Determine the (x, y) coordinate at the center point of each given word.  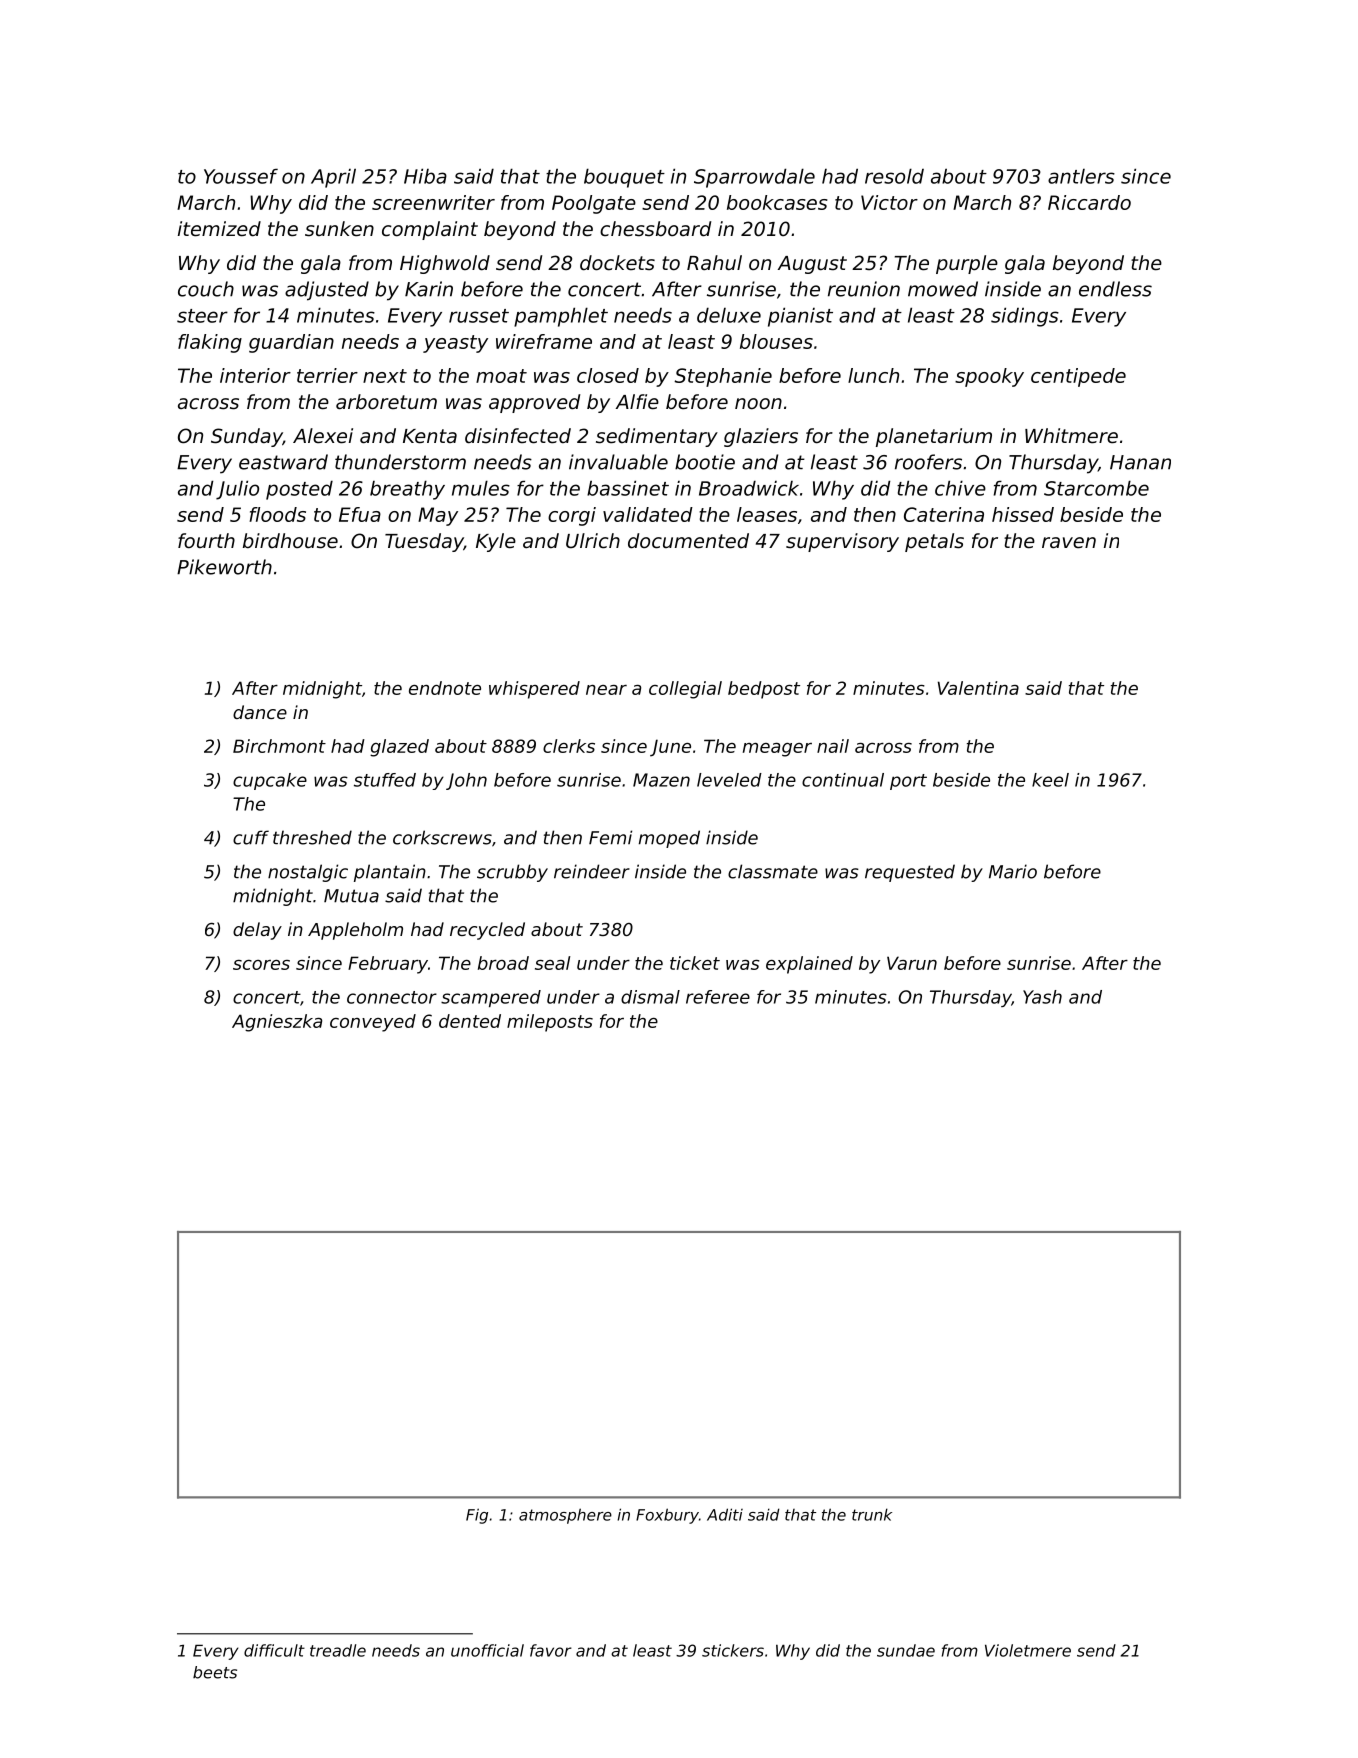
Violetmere (1028, 1650)
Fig (477, 1516)
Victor (889, 202)
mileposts (550, 1023)
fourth (206, 541)
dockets (617, 263)
